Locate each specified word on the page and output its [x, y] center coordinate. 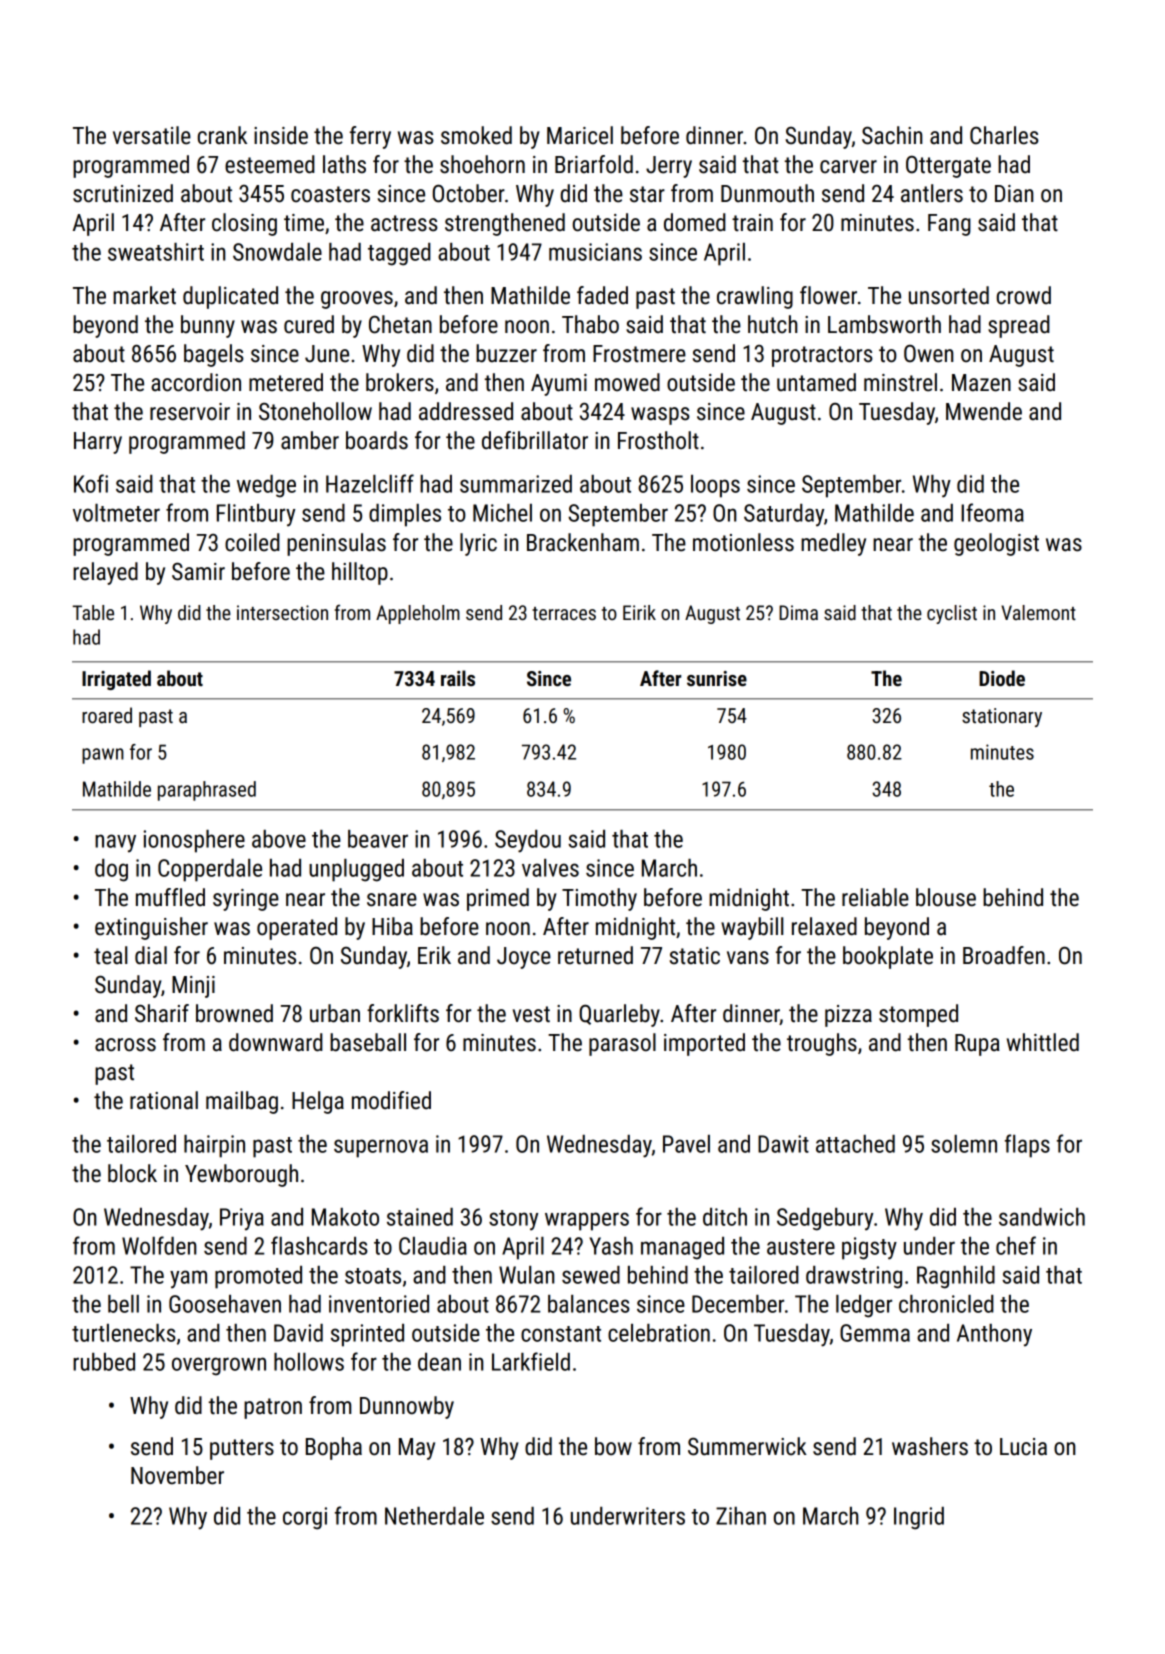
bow [613, 1446]
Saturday [784, 515]
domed [695, 222]
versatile [152, 135]
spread [1019, 326]
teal [110, 955]
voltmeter [116, 513]
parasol [622, 1044]
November [177, 1475]
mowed [627, 382]
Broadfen [1004, 955]
